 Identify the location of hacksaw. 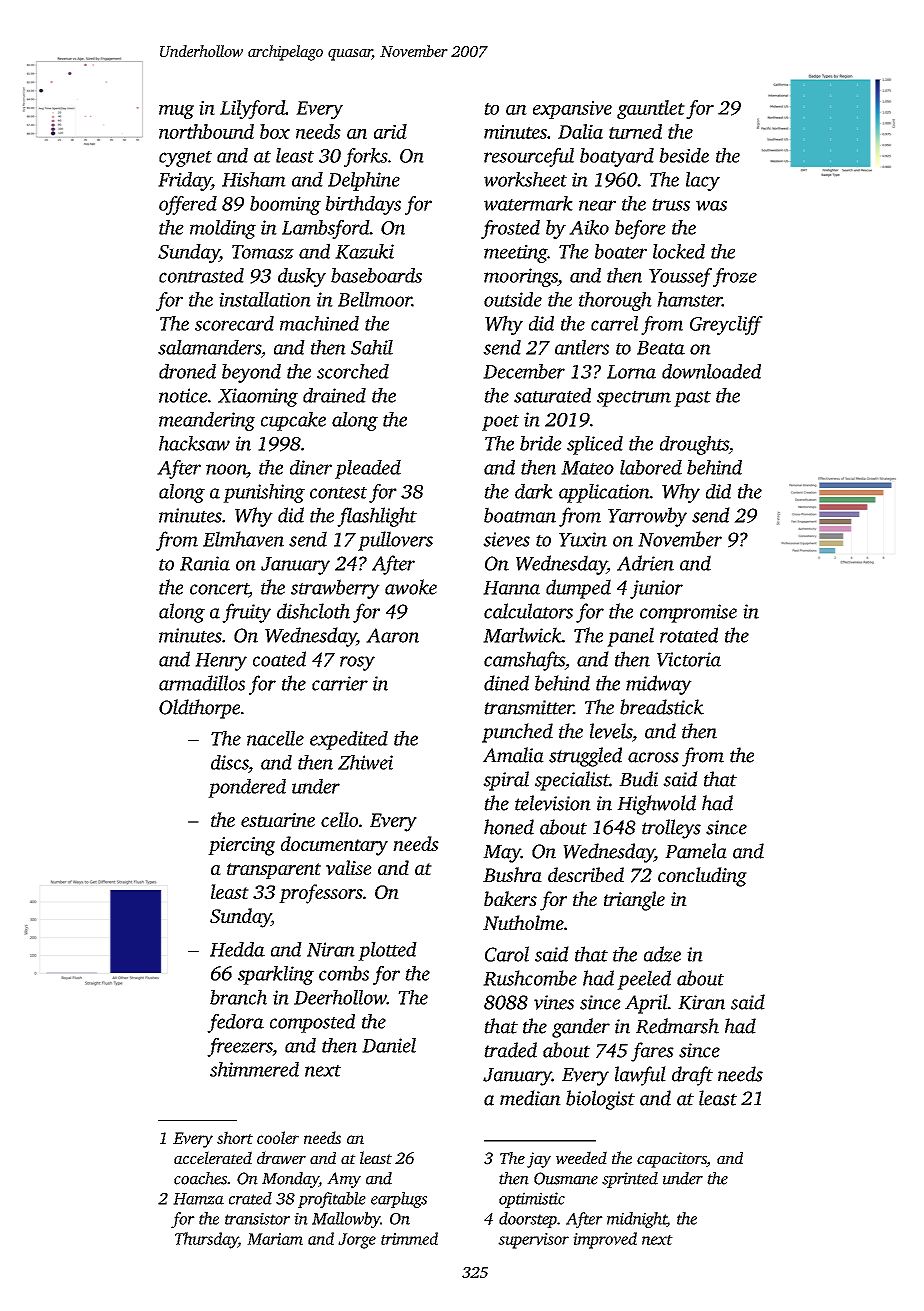
(194, 443).
